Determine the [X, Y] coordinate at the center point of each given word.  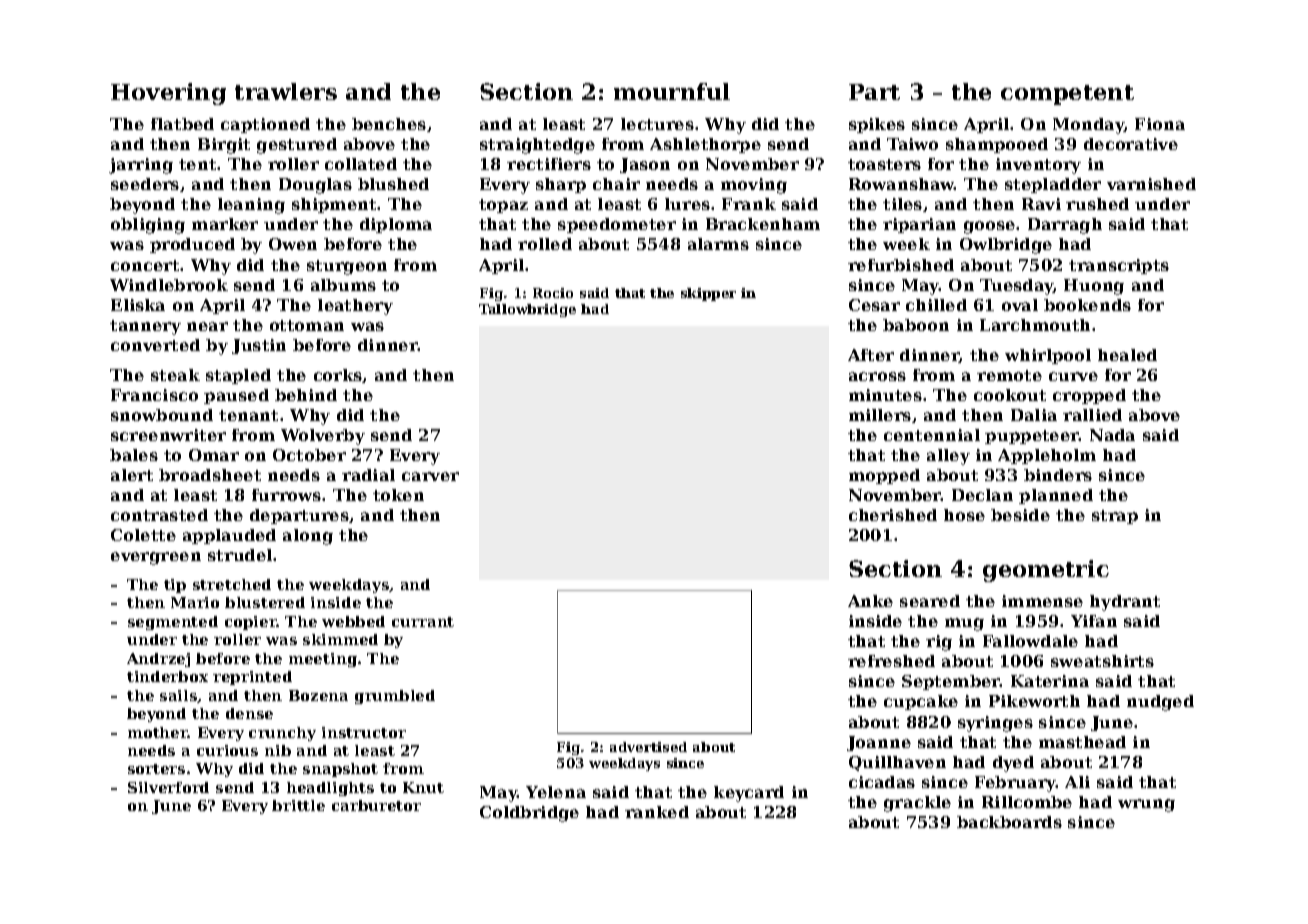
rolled [545, 244]
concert [145, 265]
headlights [330, 789]
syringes [995, 724]
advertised [648, 747]
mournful [672, 91]
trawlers [286, 91]
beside [1020, 515]
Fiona [1160, 124]
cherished [893, 515]
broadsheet [210, 475]
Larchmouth [1035, 325]
